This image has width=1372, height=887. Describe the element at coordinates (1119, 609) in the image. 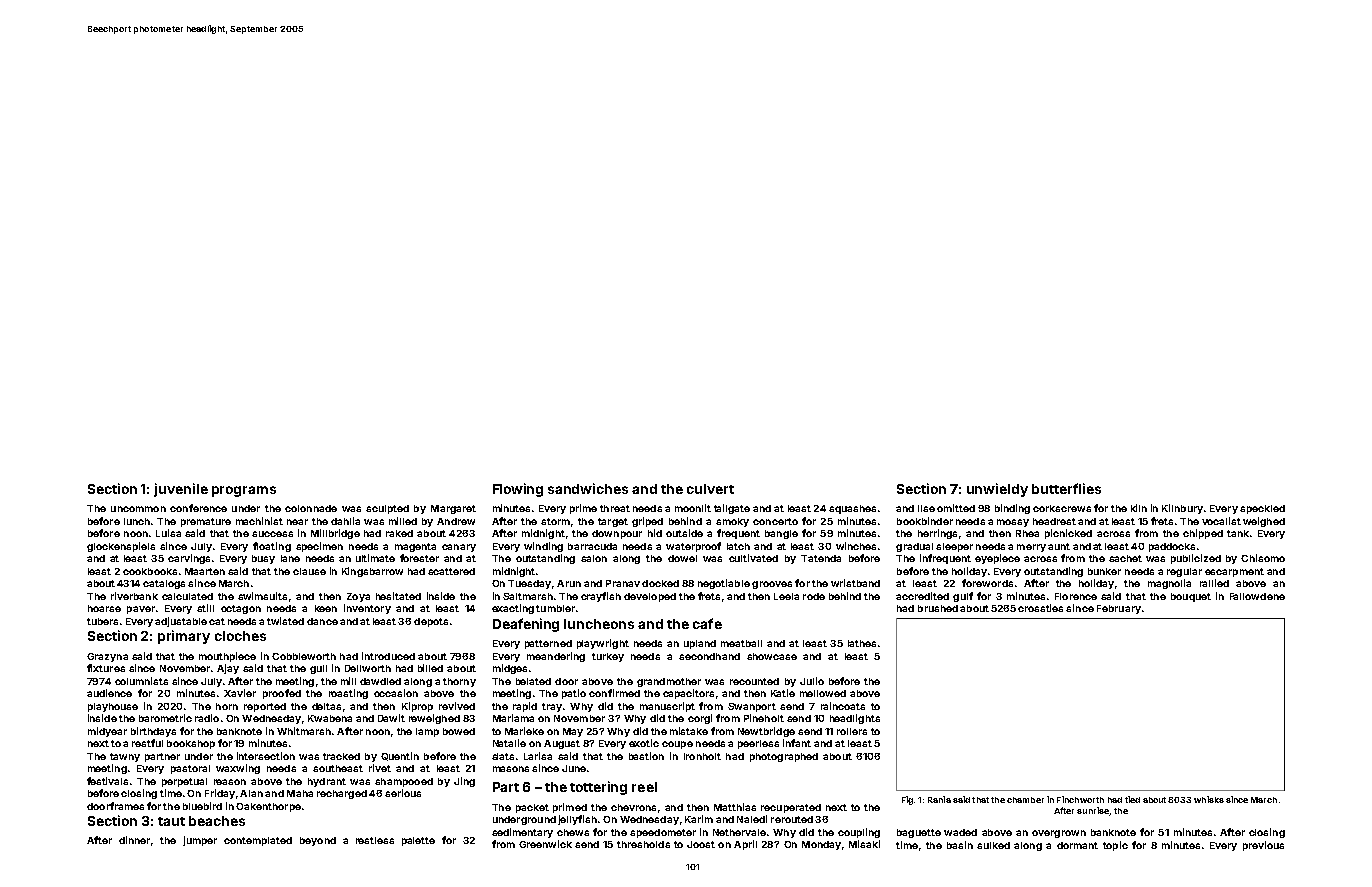

I see `February` at that location.
